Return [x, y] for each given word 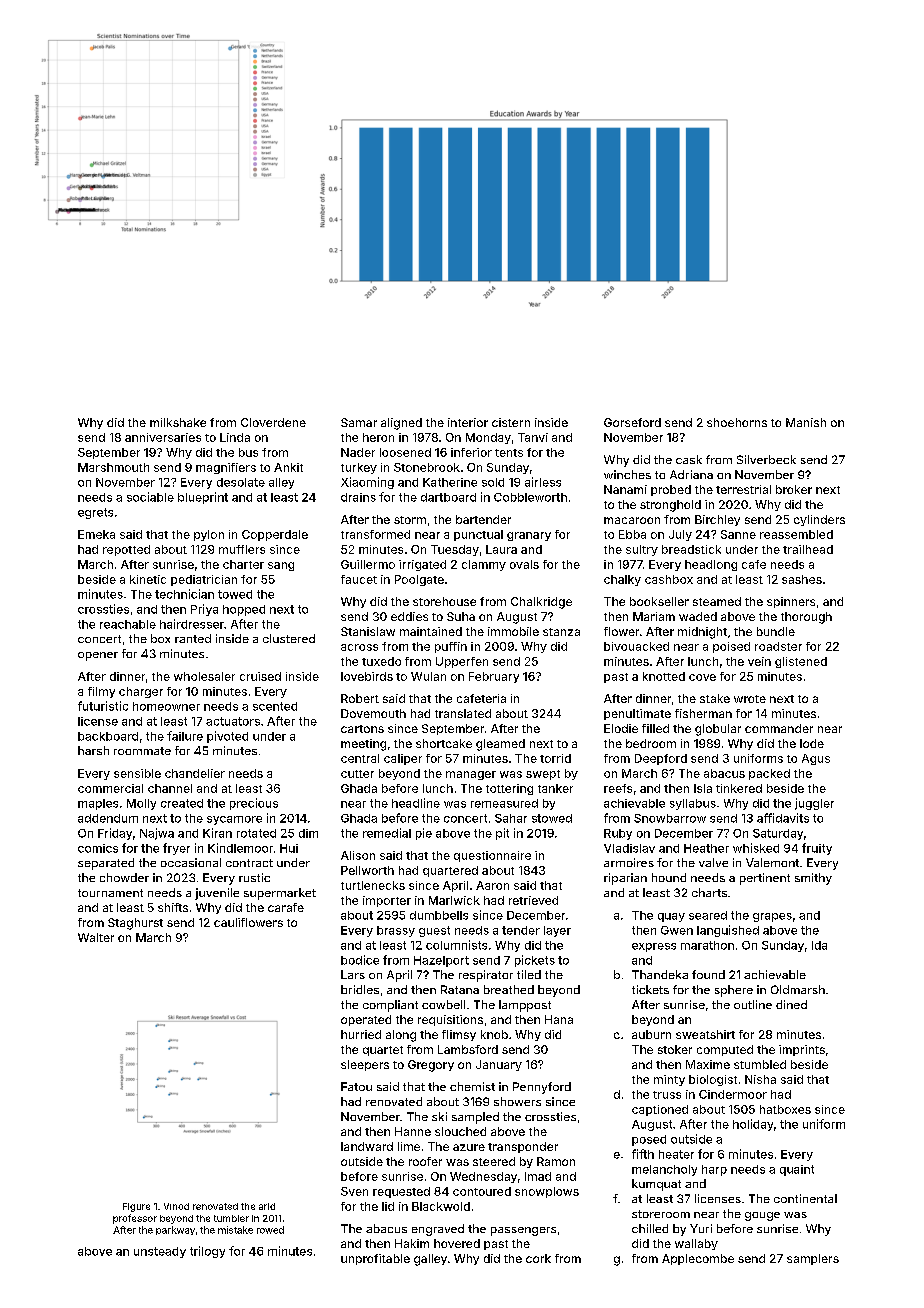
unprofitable [375, 1259]
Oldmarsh [798, 989]
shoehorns [737, 422]
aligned [401, 424]
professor [135, 1219]
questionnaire [492, 856]
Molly [141, 804]
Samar [359, 422]
